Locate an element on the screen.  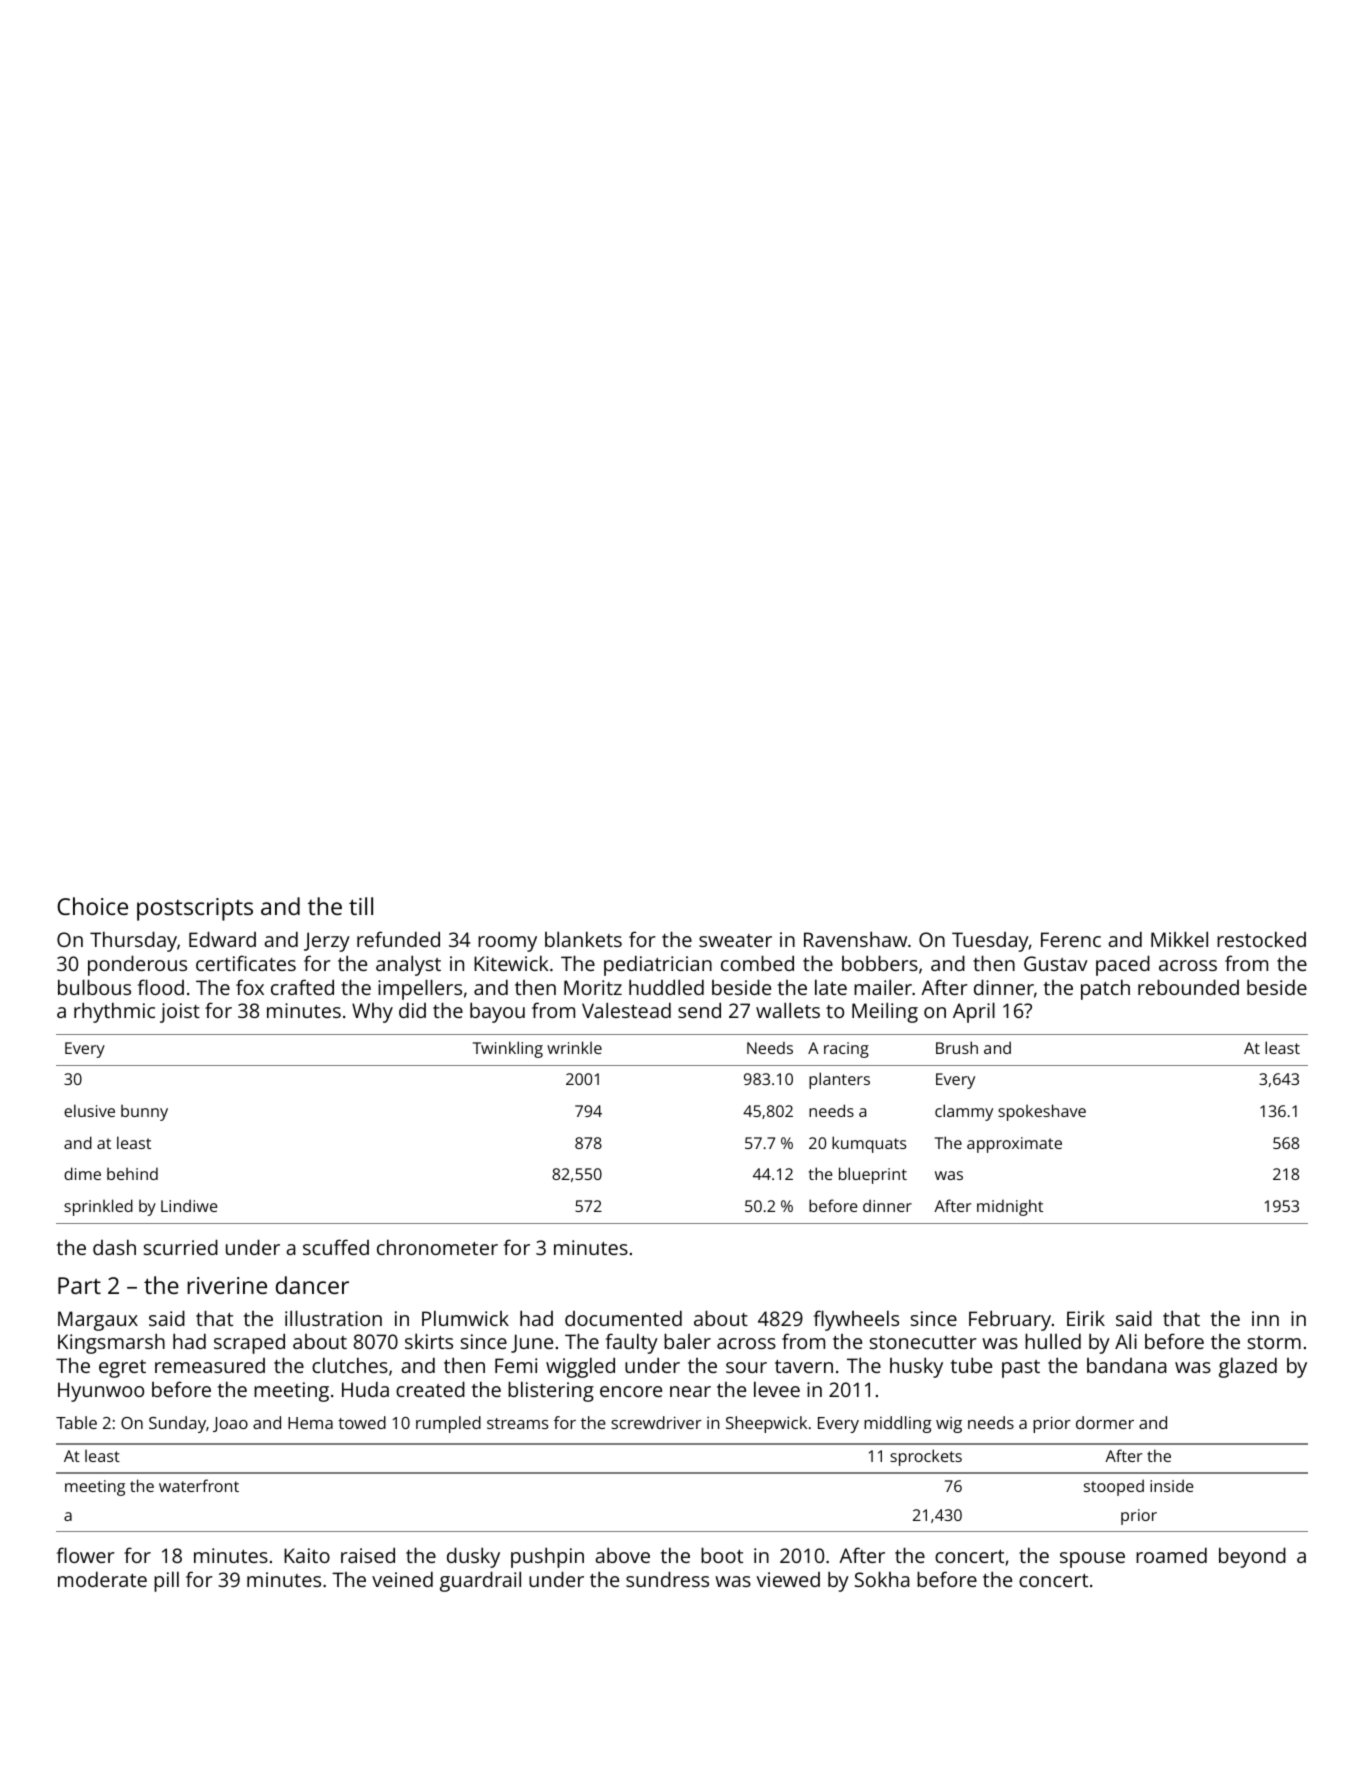
clammy is located at coordinates (964, 1112).
